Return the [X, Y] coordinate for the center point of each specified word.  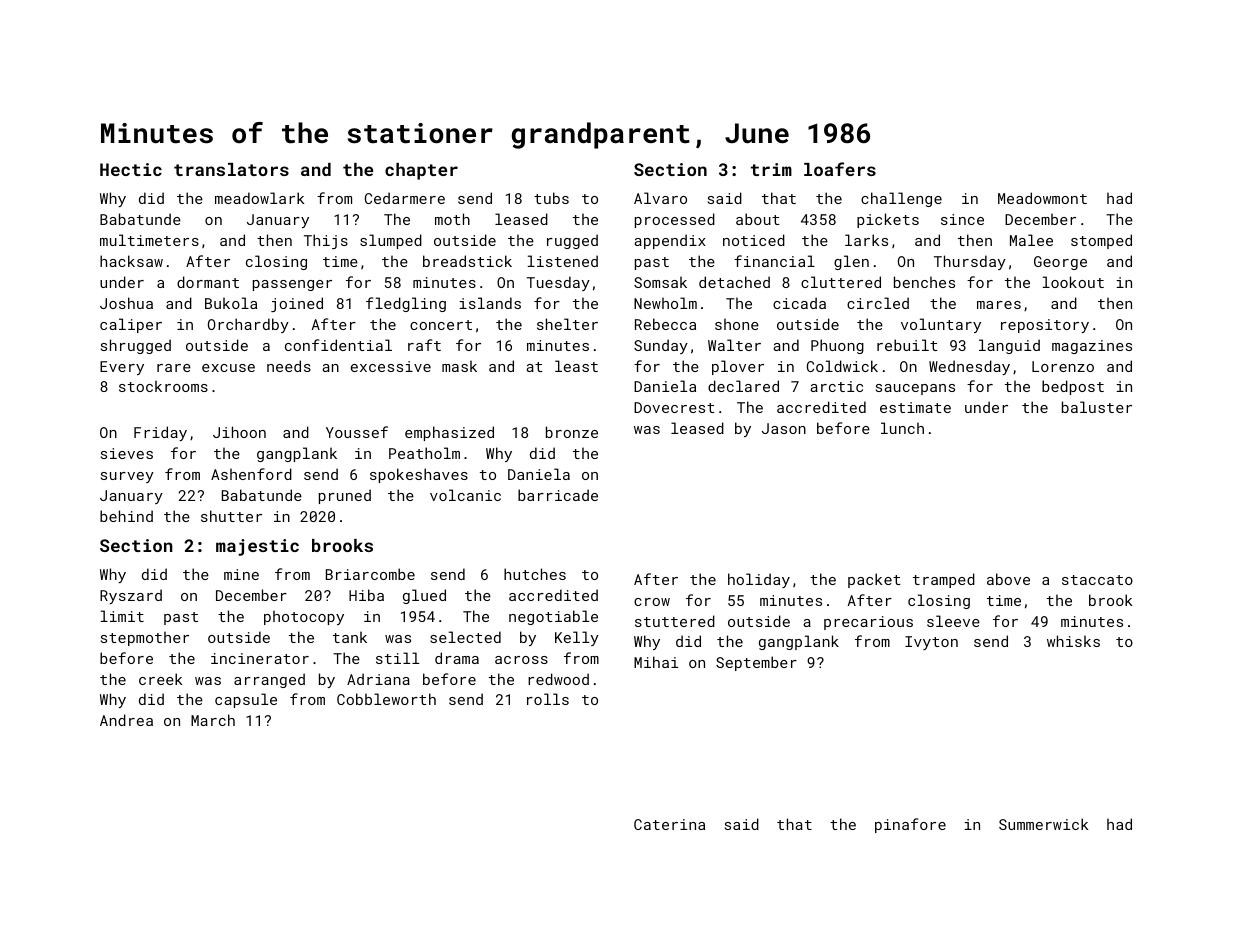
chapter [421, 171]
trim [771, 169]
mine [241, 574]
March [213, 720]
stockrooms [163, 386]
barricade [558, 495]
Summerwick [1043, 824]
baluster [1097, 407]
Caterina [669, 824]
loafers [840, 169]
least [576, 366]
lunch [902, 428]
